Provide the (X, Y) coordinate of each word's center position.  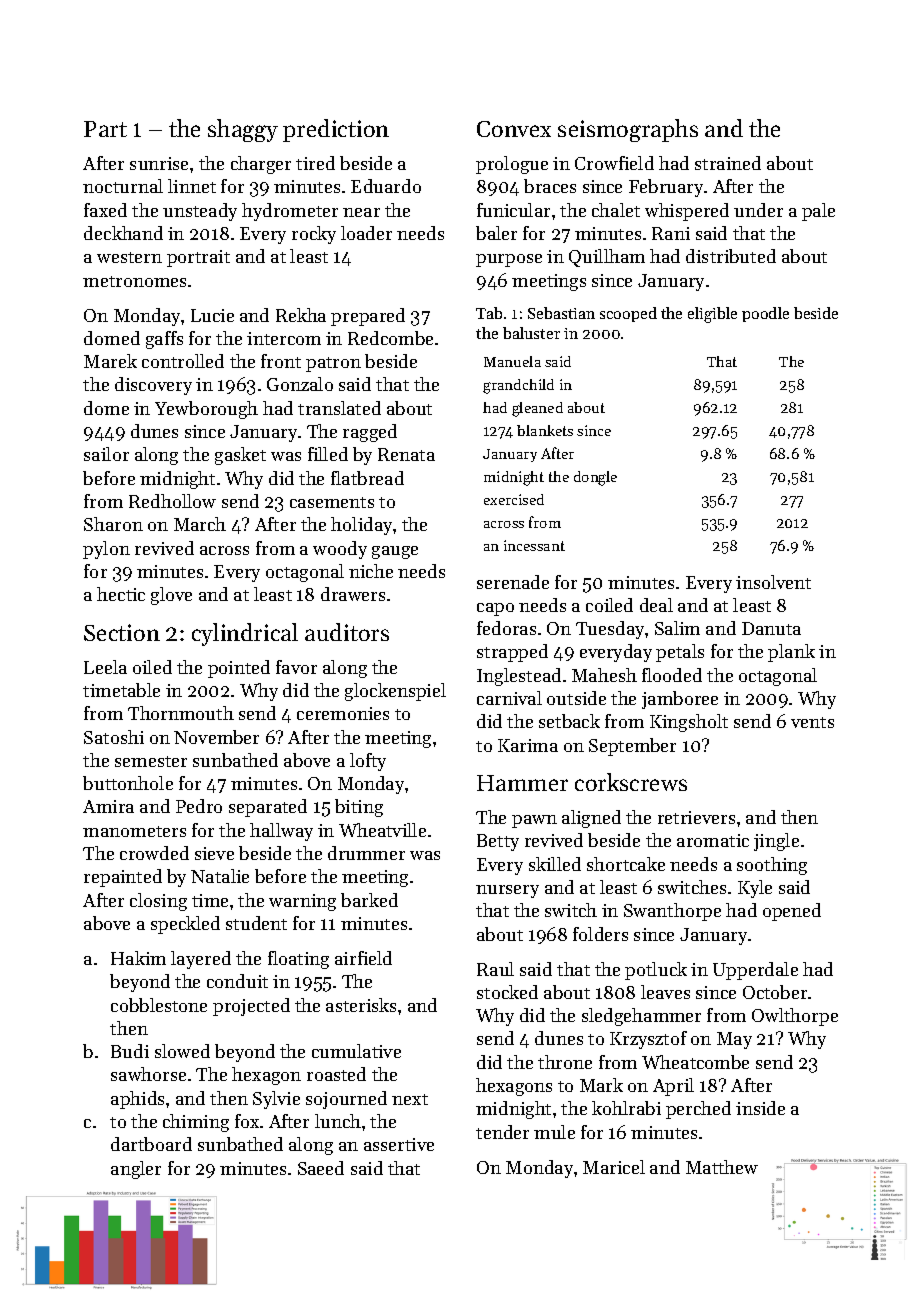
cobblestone (159, 1005)
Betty (498, 842)
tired (315, 163)
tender (502, 1132)
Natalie (220, 876)
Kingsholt (689, 723)
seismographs (628, 130)
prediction (336, 130)
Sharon (113, 524)
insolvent (773, 582)
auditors (347, 632)
